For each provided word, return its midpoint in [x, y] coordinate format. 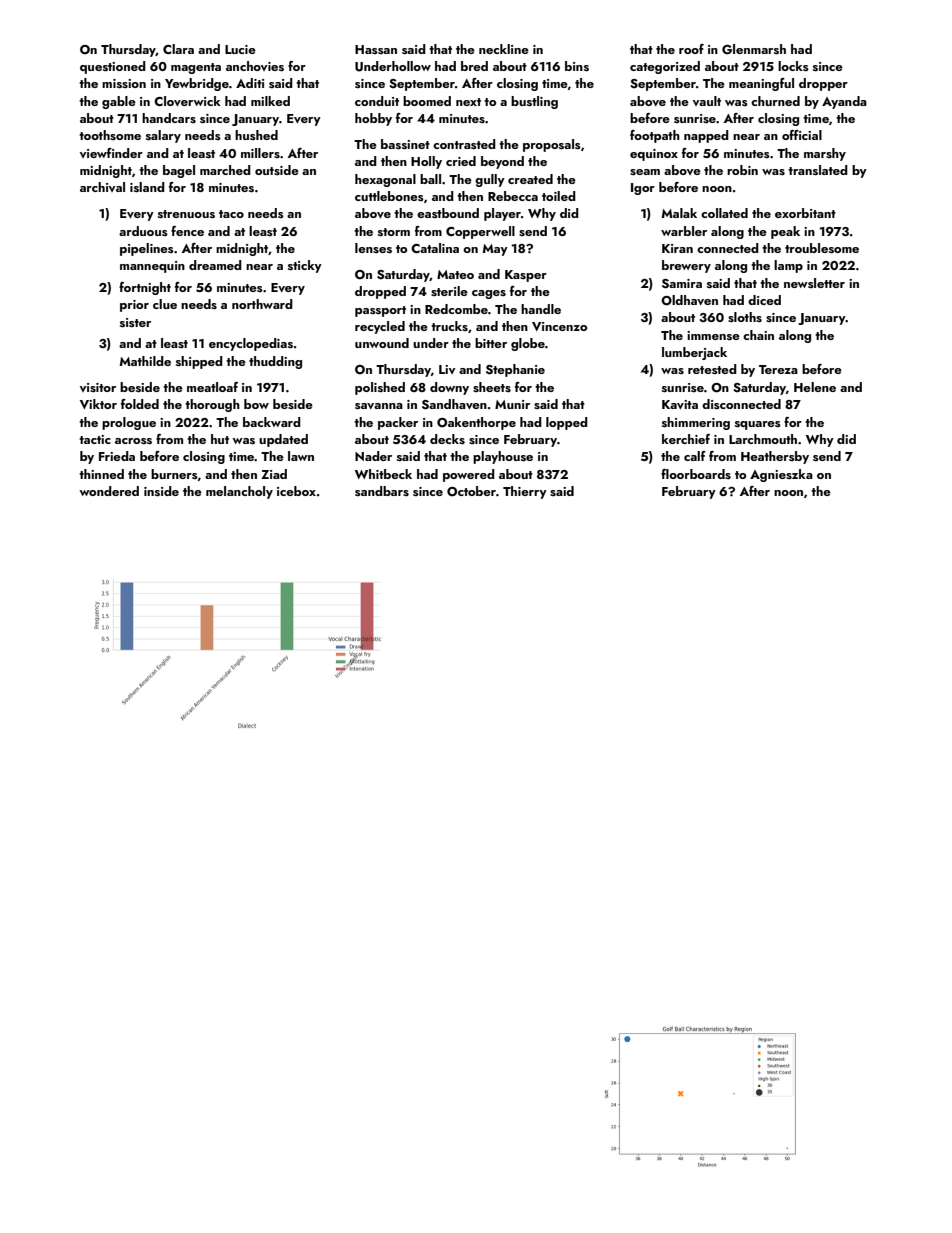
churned [775, 101]
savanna [379, 406]
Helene [815, 387]
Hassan [376, 49]
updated [283, 440]
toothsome [110, 135]
